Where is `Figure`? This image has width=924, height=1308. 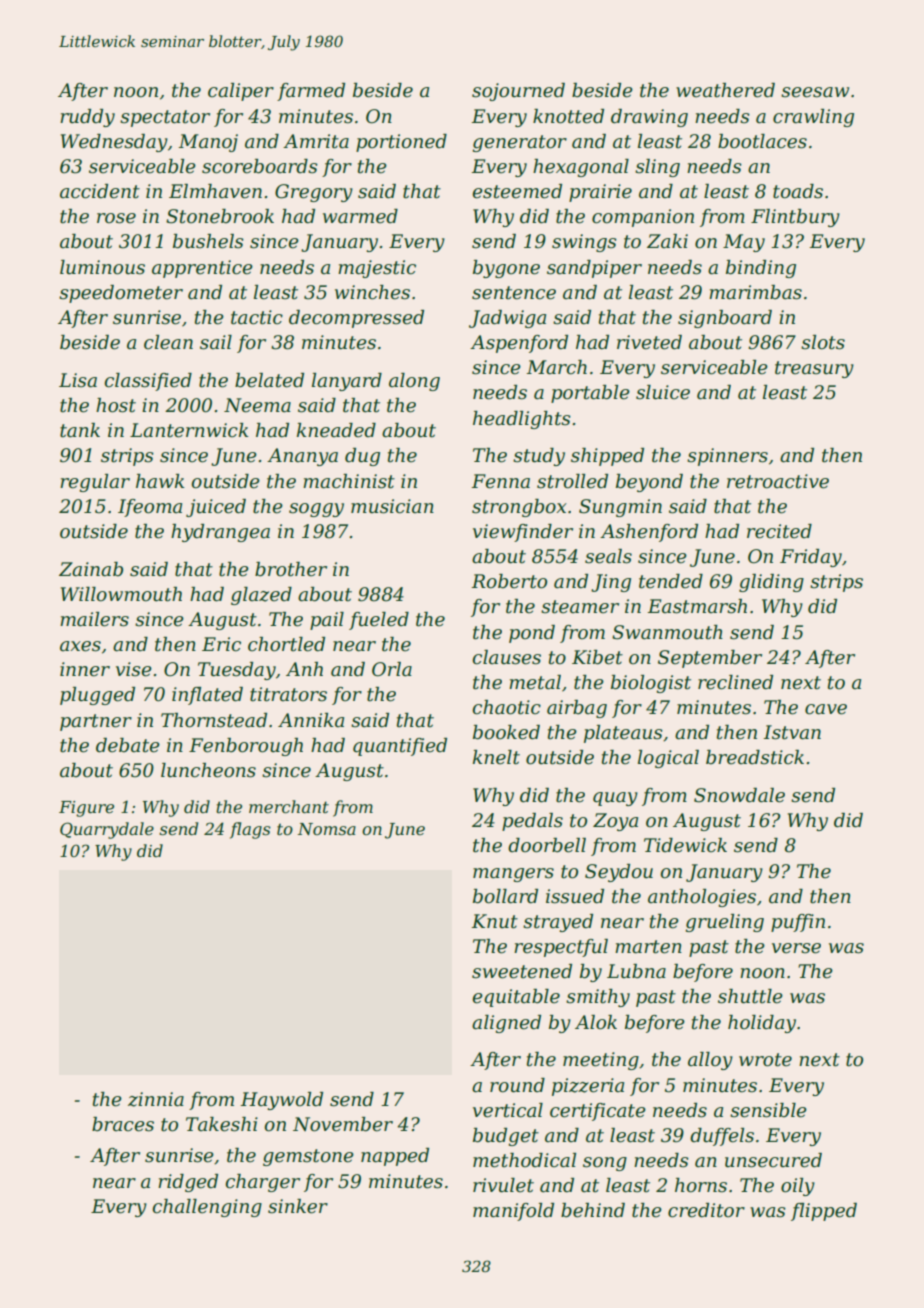 Figure is located at coordinates (86, 809).
